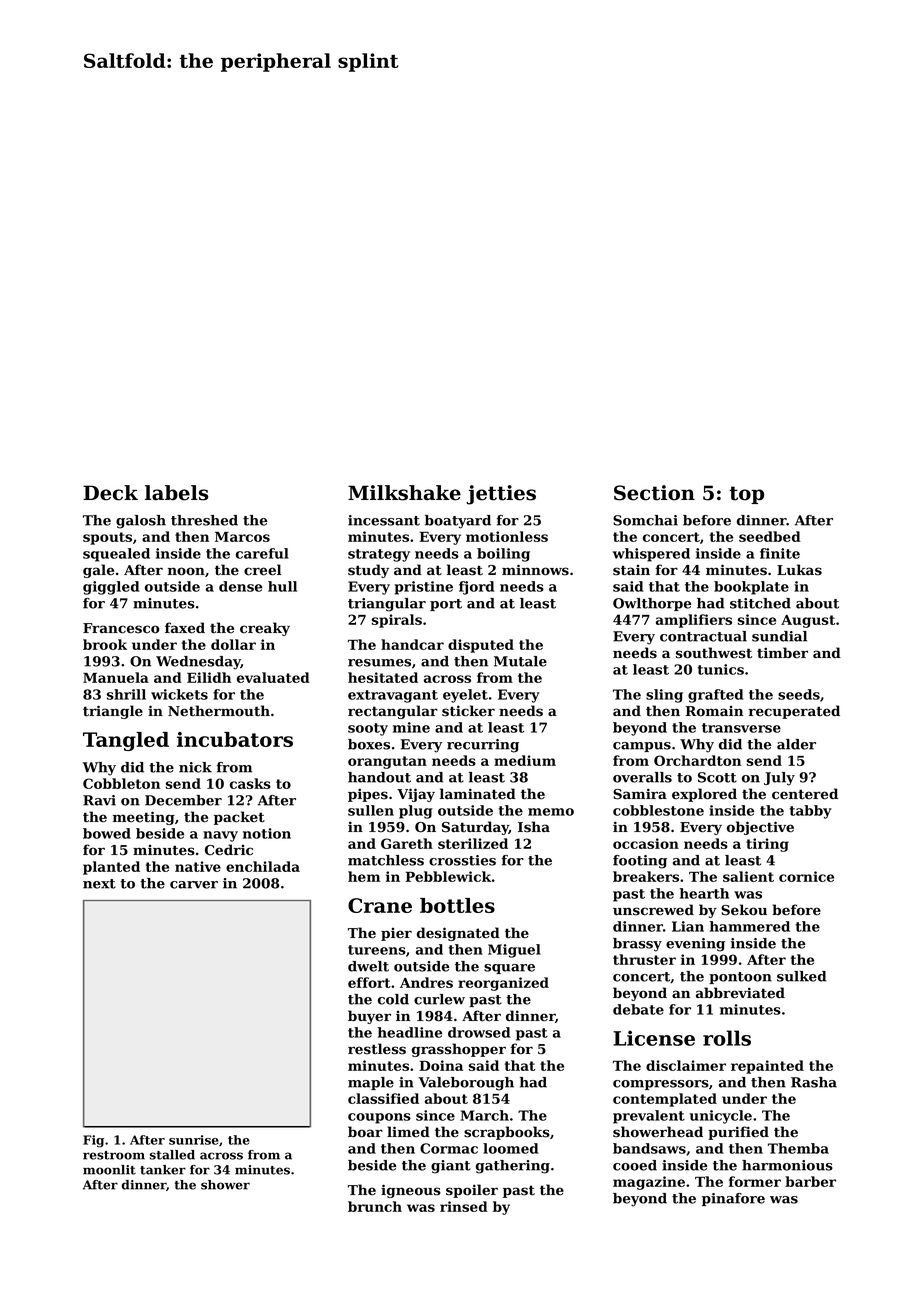 The height and width of the screenshot is (1308, 924). Describe the element at coordinates (384, 520) in the screenshot. I see `incessant` at that location.
